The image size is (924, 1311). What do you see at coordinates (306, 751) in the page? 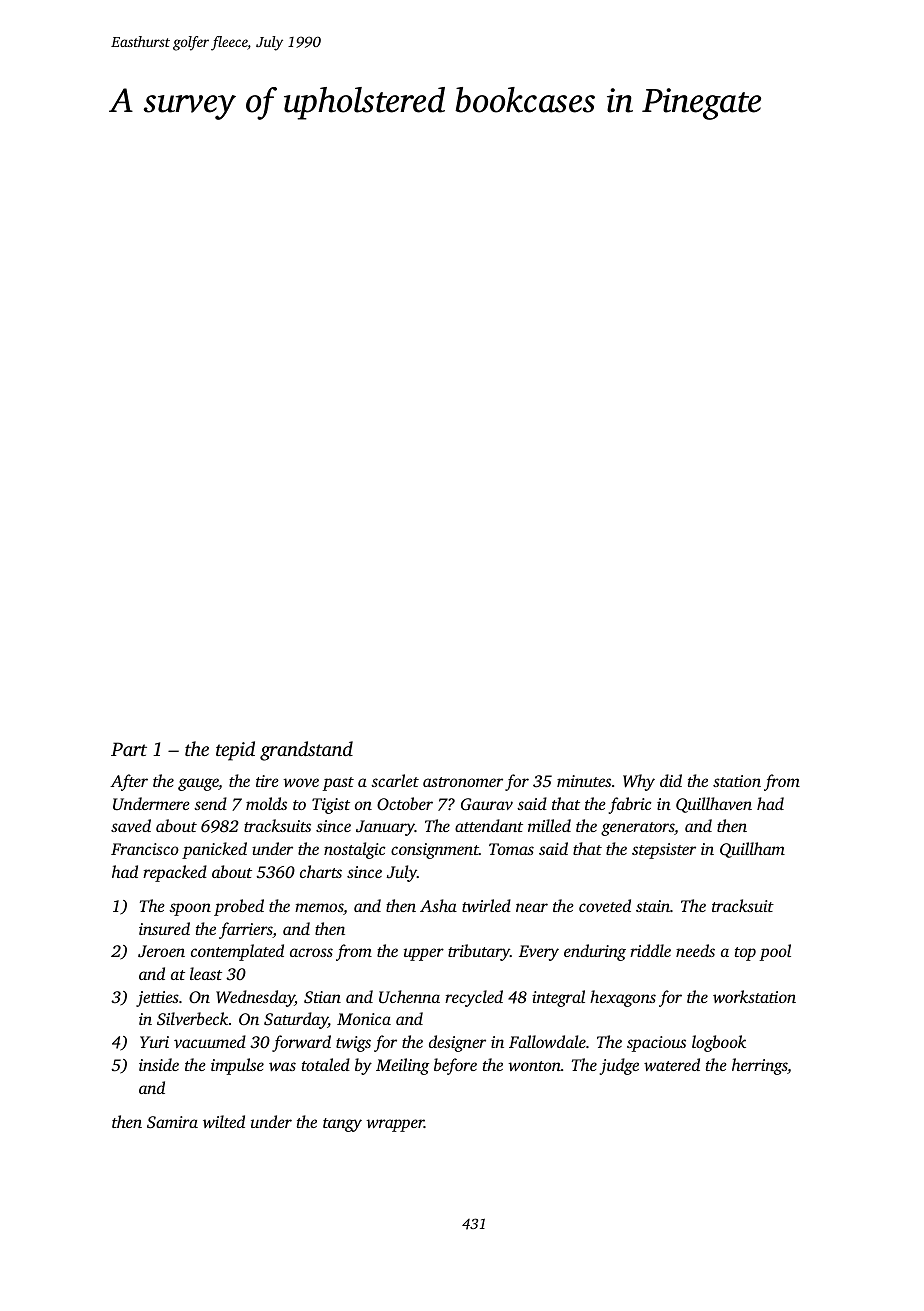
I see `grandstand` at bounding box center [306, 751].
